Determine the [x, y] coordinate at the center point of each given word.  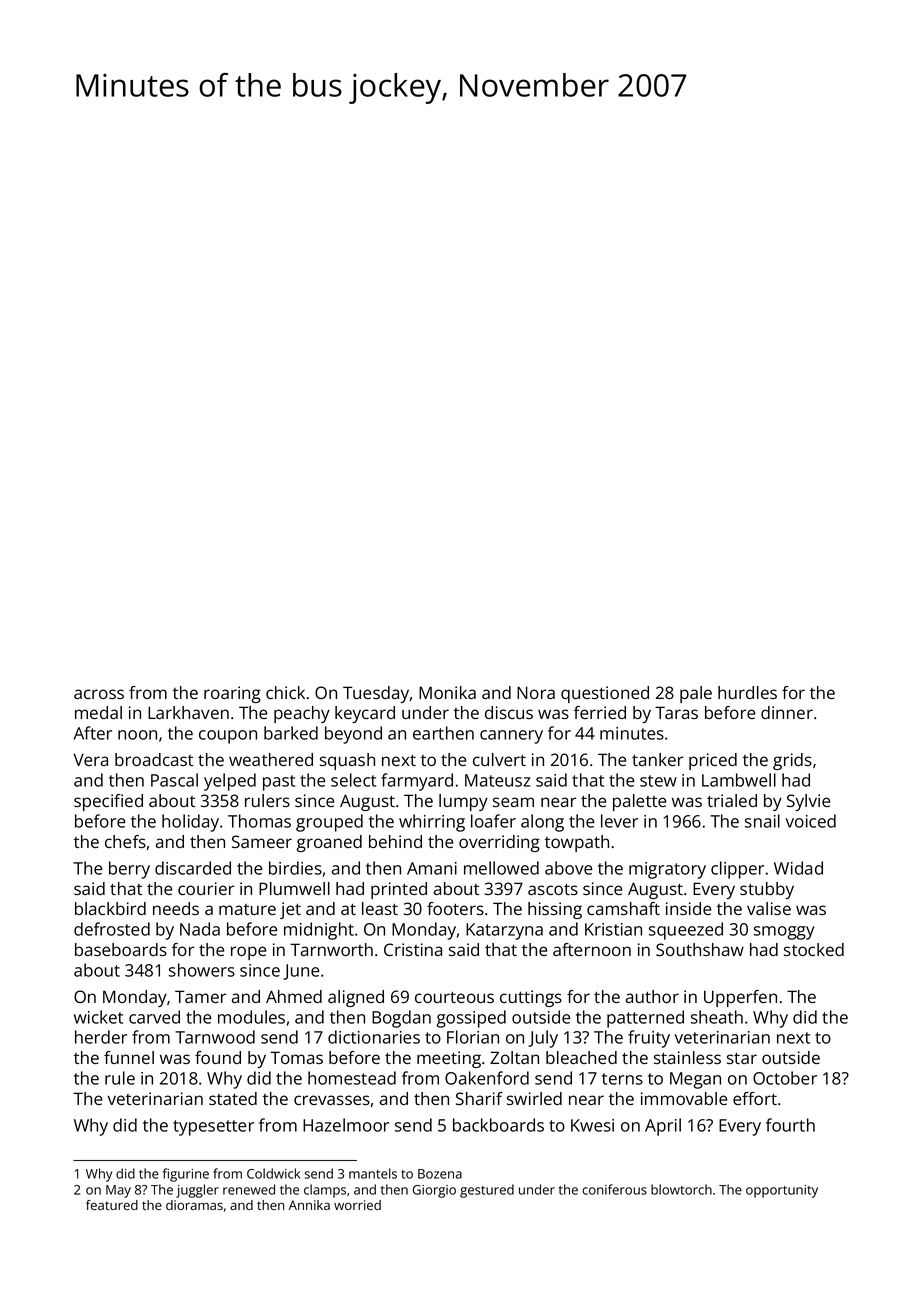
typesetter [213, 1128]
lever [619, 821]
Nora [536, 692]
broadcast [154, 759]
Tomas [296, 1057]
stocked [814, 949]
